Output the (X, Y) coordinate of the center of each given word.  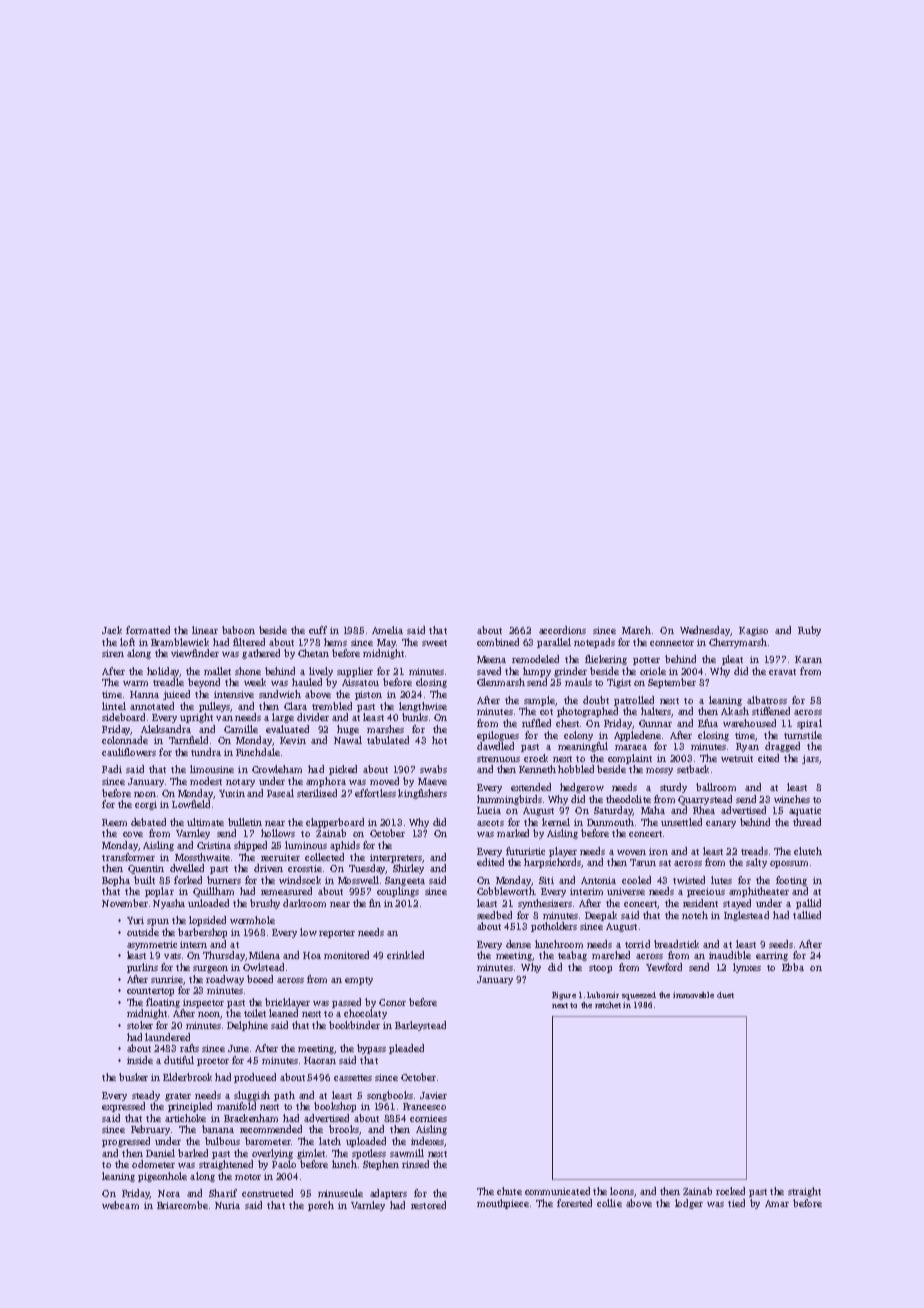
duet (725, 995)
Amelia (387, 630)
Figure (564, 996)
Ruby (809, 631)
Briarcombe (182, 1205)
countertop (150, 992)
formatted (148, 630)
